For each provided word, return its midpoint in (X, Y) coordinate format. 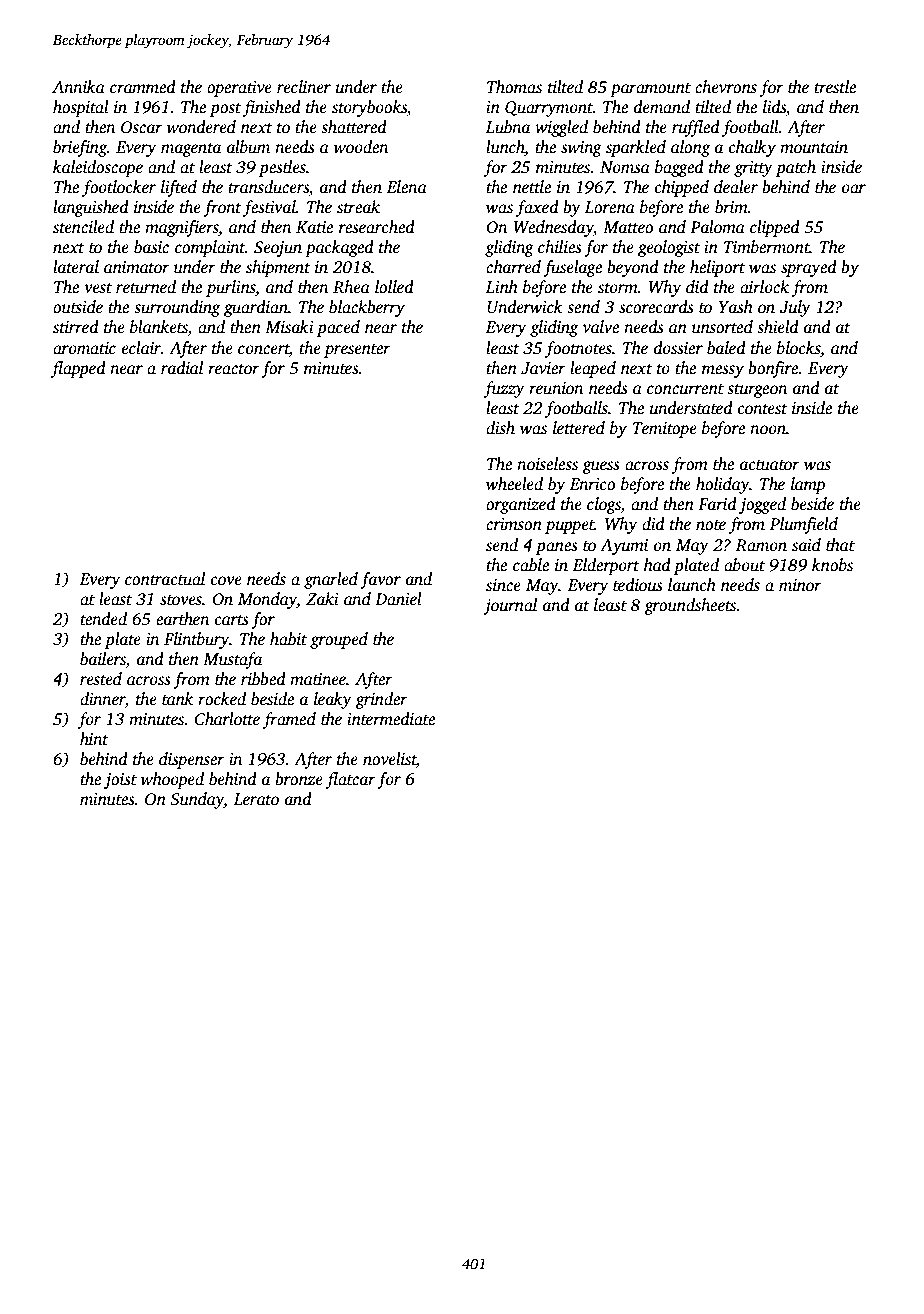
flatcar (351, 780)
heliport (717, 268)
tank (177, 699)
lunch (505, 148)
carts (232, 620)
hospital (81, 108)
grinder (381, 700)
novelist (390, 760)
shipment (278, 268)
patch (796, 168)
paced (338, 328)
